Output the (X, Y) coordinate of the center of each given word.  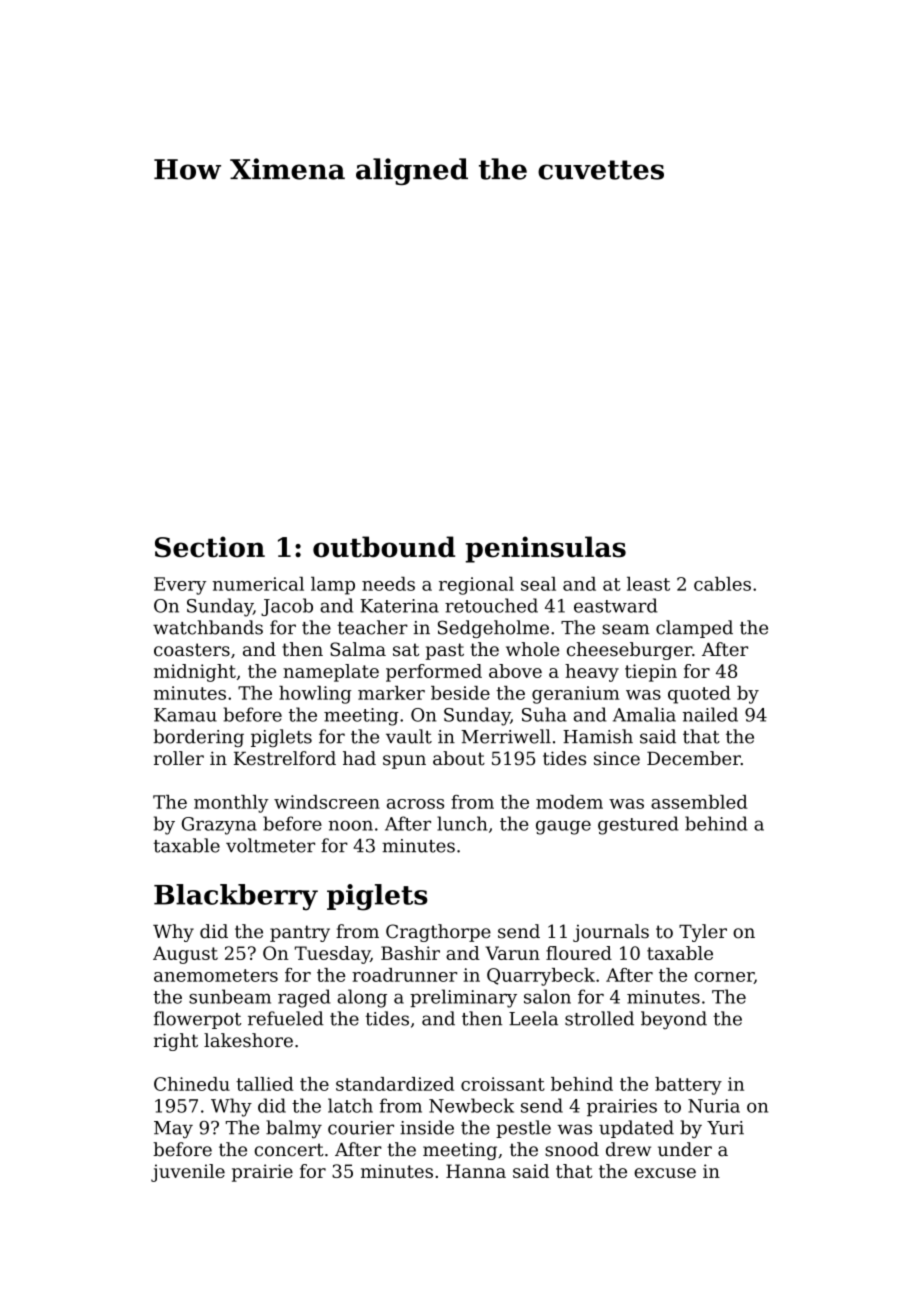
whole (532, 649)
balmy (294, 1129)
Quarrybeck (541, 977)
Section (210, 547)
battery (688, 1086)
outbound (384, 547)
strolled (599, 1018)
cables (722, 584)
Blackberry (236, 897)
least (648, 584)
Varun (512, 953)
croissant (503, 1084)
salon (547, 996)
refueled (286, 1018)
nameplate (331, 673)
